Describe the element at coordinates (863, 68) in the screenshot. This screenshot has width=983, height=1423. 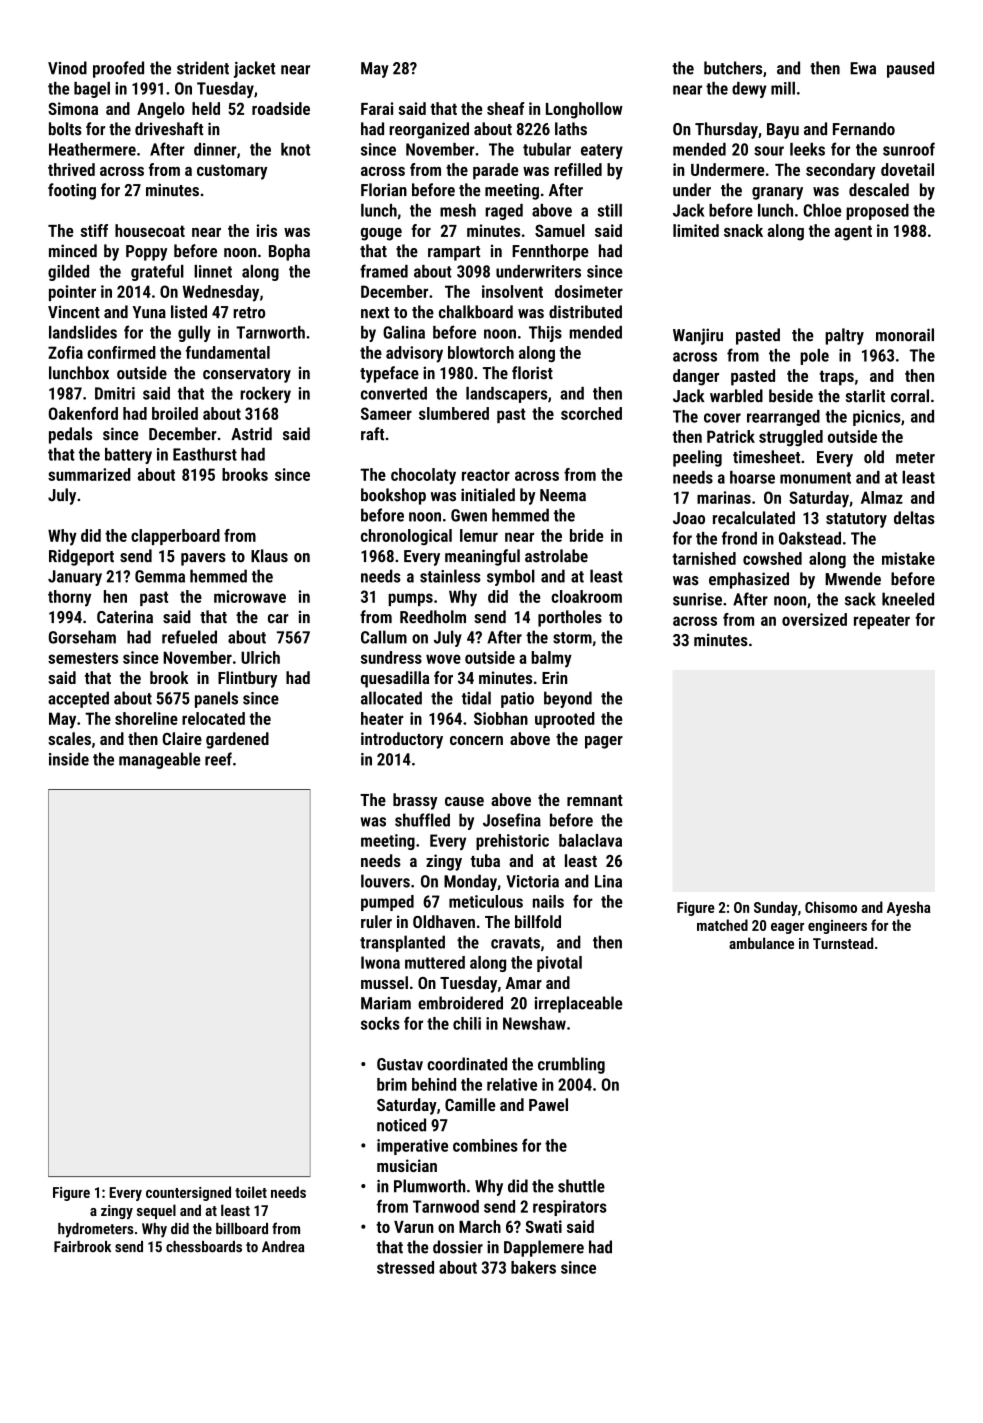
I see `Ewa` at that location.
